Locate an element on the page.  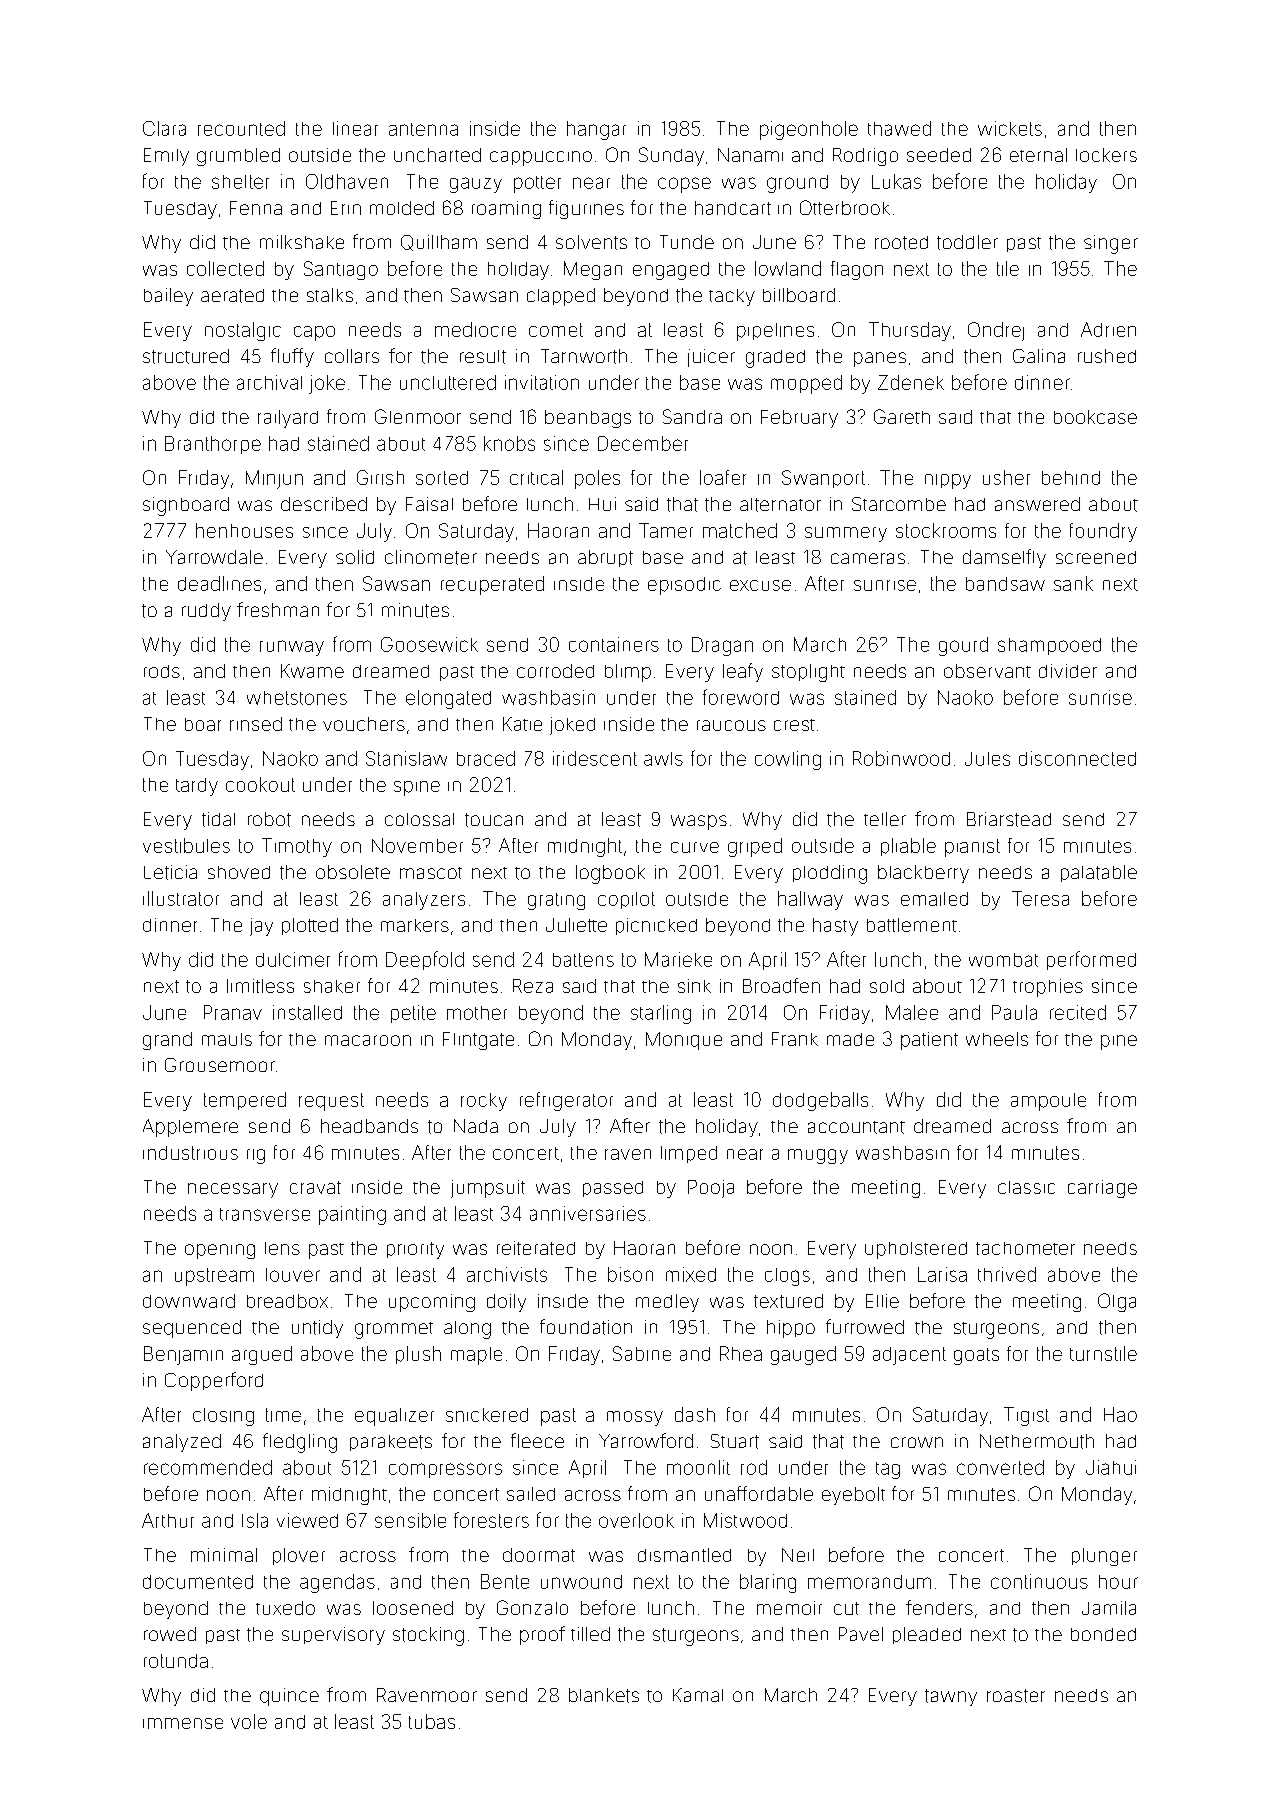
Branthorpe is located at coordinates (213, 445).
